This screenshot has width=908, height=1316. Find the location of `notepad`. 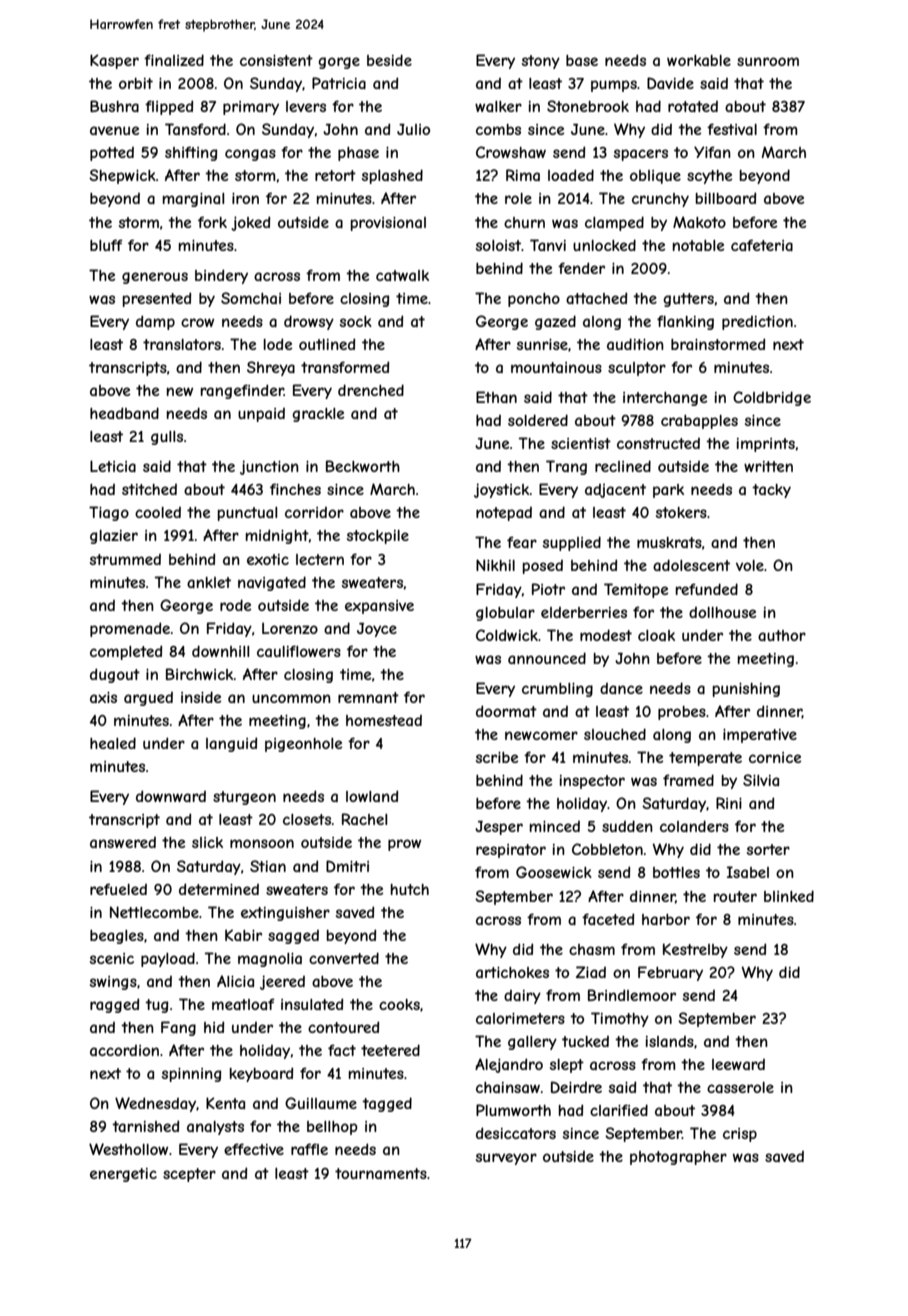

notepad is located at coordinates (504, 514).
